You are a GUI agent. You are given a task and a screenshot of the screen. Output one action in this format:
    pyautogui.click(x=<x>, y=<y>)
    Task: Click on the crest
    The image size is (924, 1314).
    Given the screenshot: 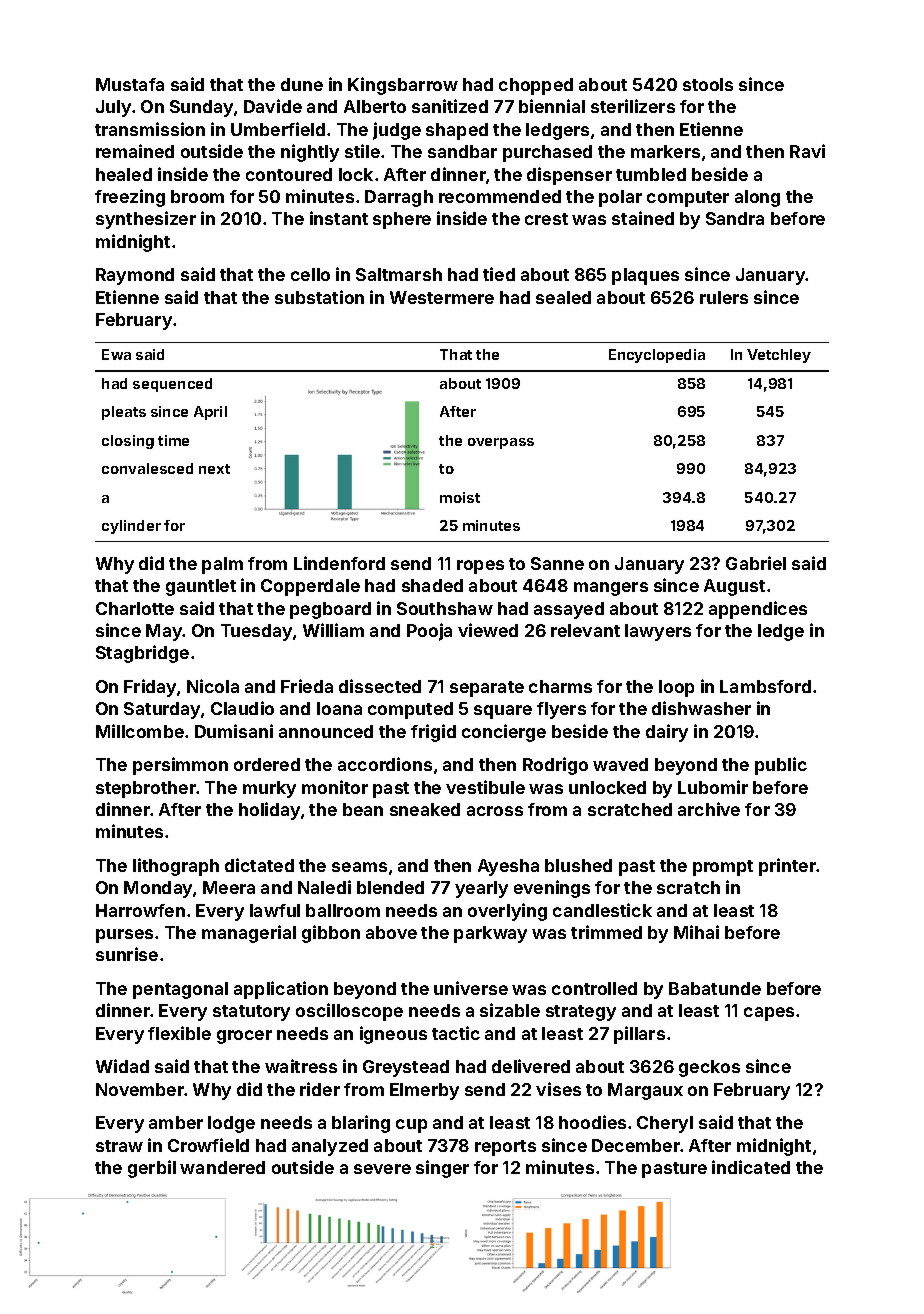 What is the action you would take?
    pyautogui.click(x=546, y=219)
